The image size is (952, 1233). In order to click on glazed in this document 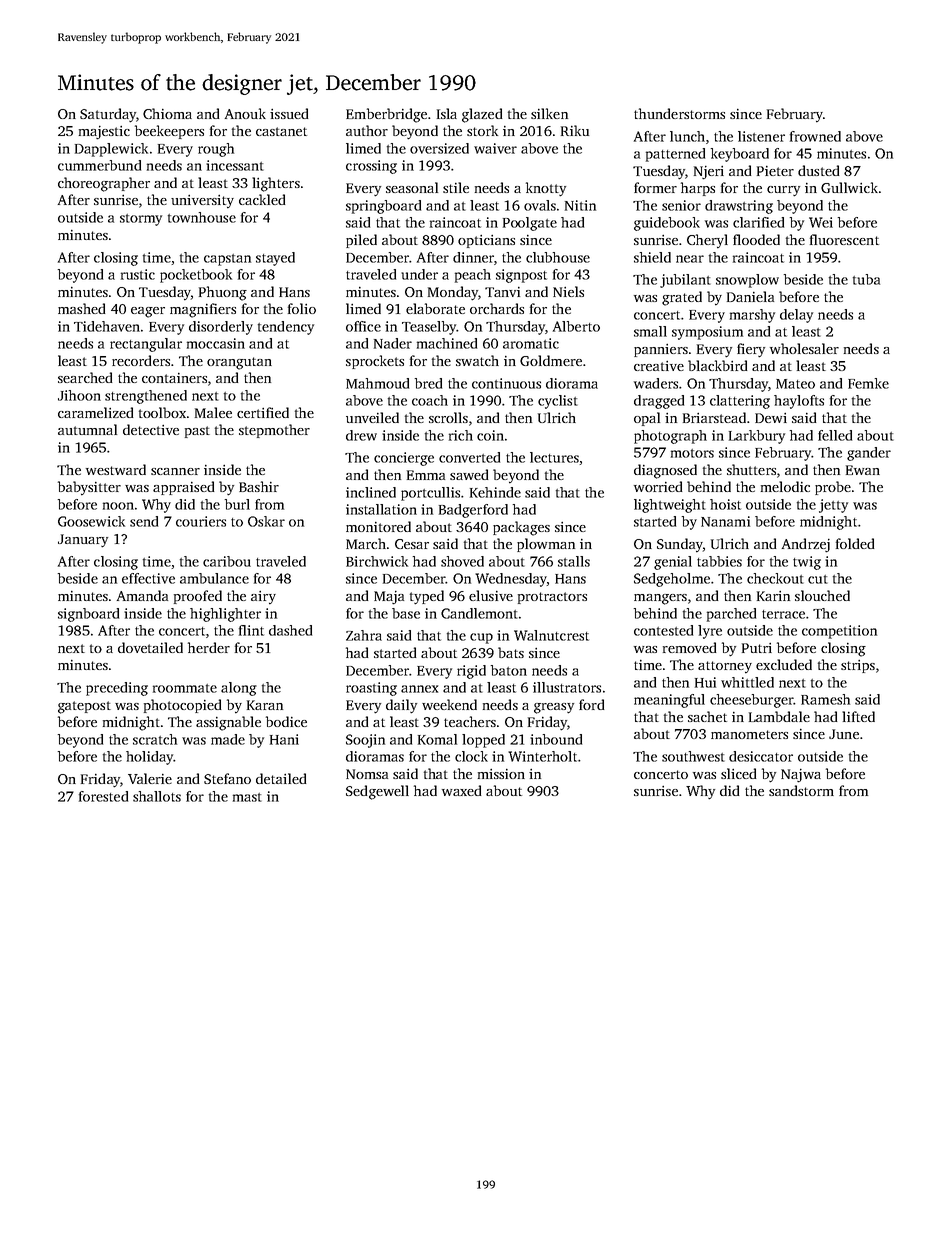, I will do `click(482, 115)`.
